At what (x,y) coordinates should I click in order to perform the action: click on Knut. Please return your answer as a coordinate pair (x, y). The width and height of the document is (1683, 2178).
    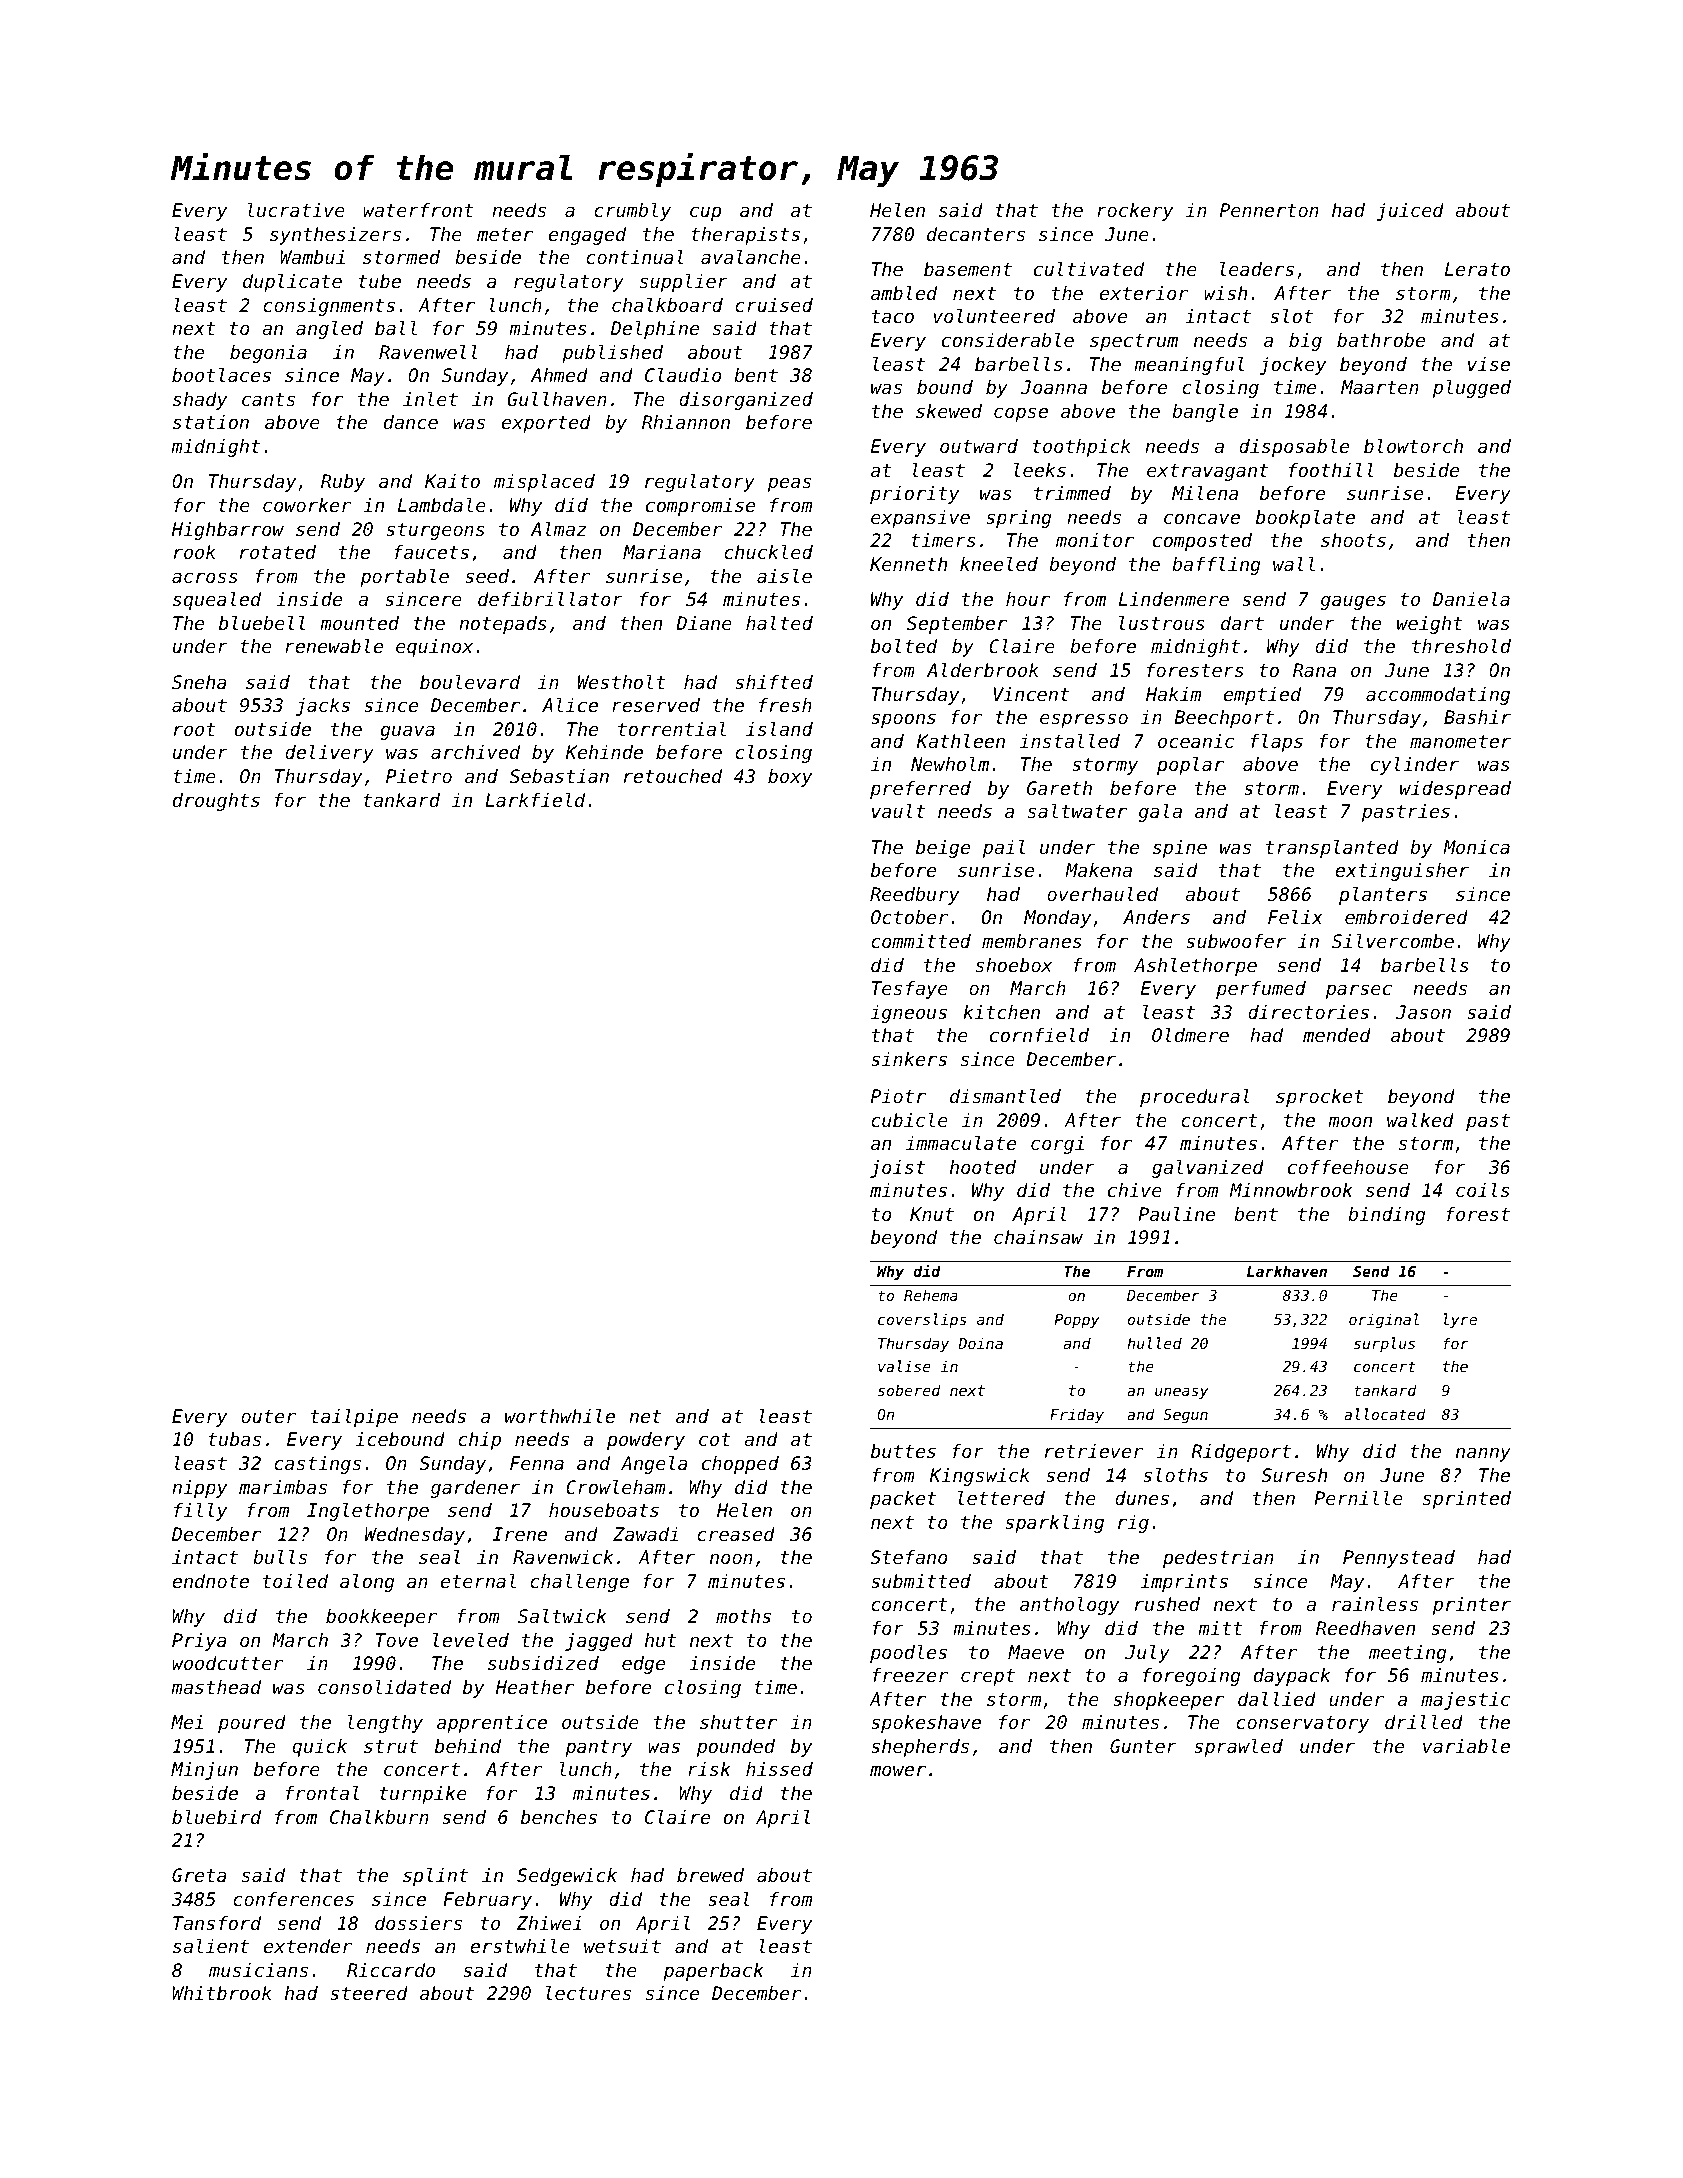
    Looking at the image, I should click on (932, 1214).
